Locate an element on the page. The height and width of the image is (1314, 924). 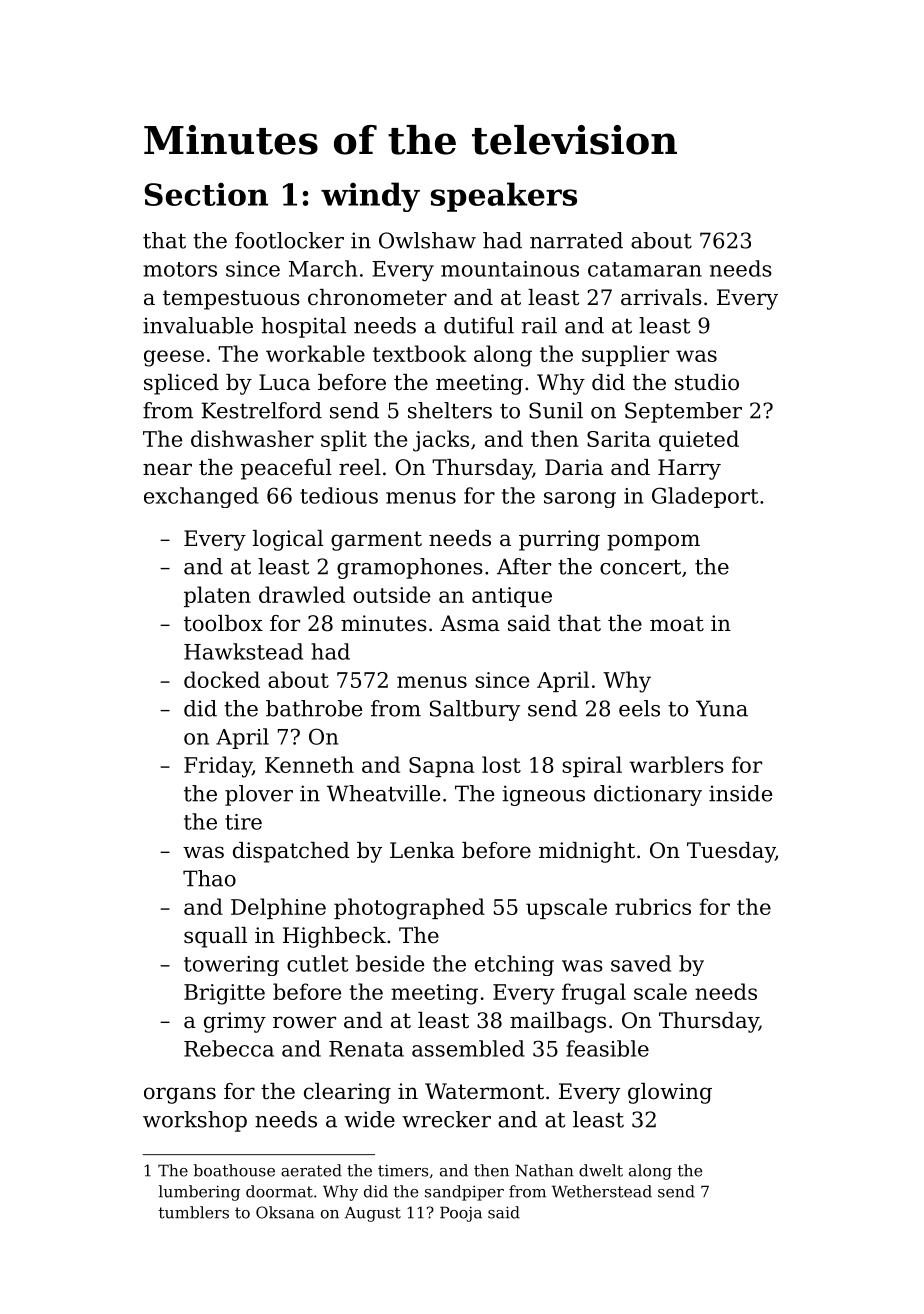
clearing is located at coordinates (347, 1093).
